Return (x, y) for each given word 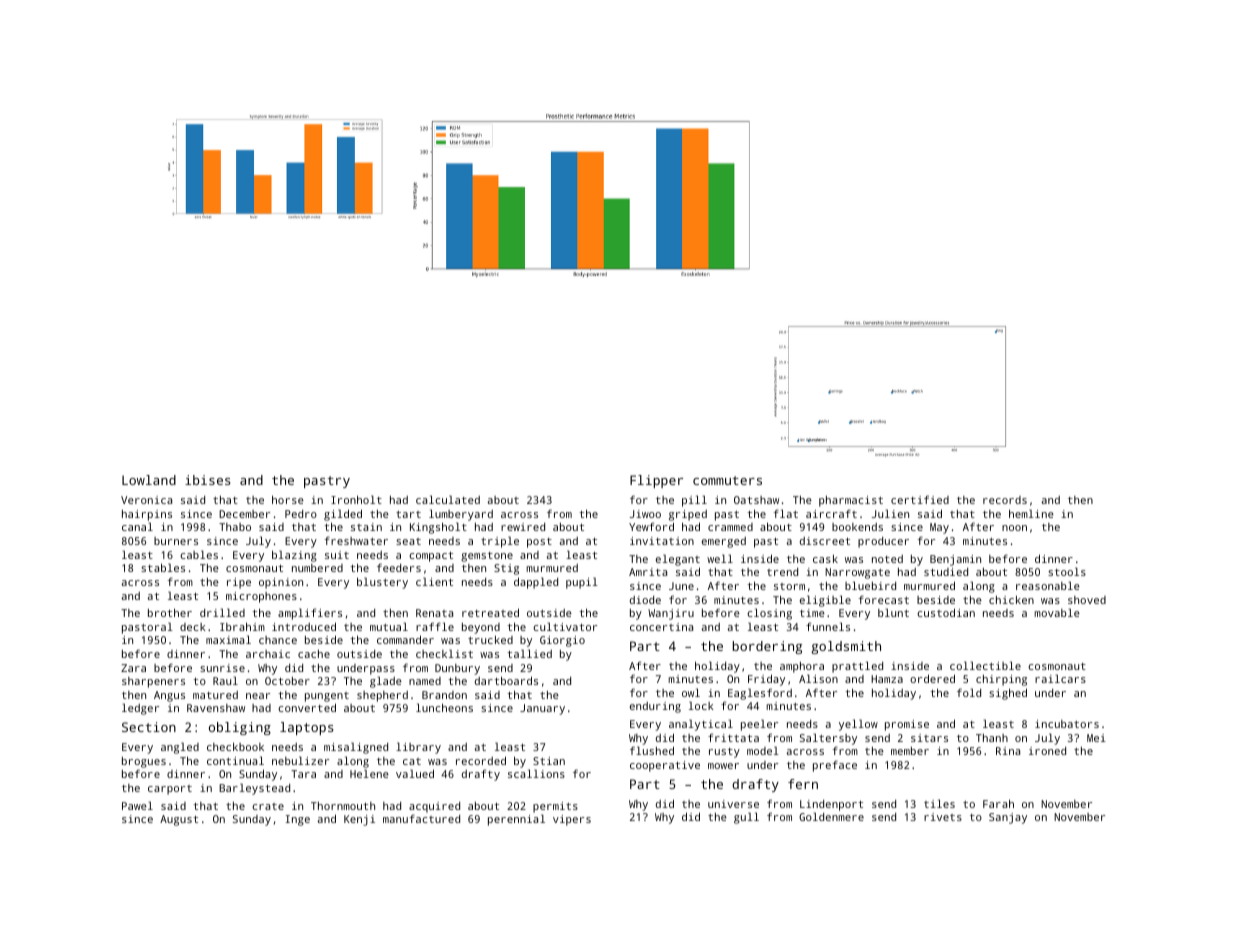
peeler (759, 725)
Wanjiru (671, 614)
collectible (985, 665)
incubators (1067, 724)
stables (163, 567)
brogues (144, 762)
